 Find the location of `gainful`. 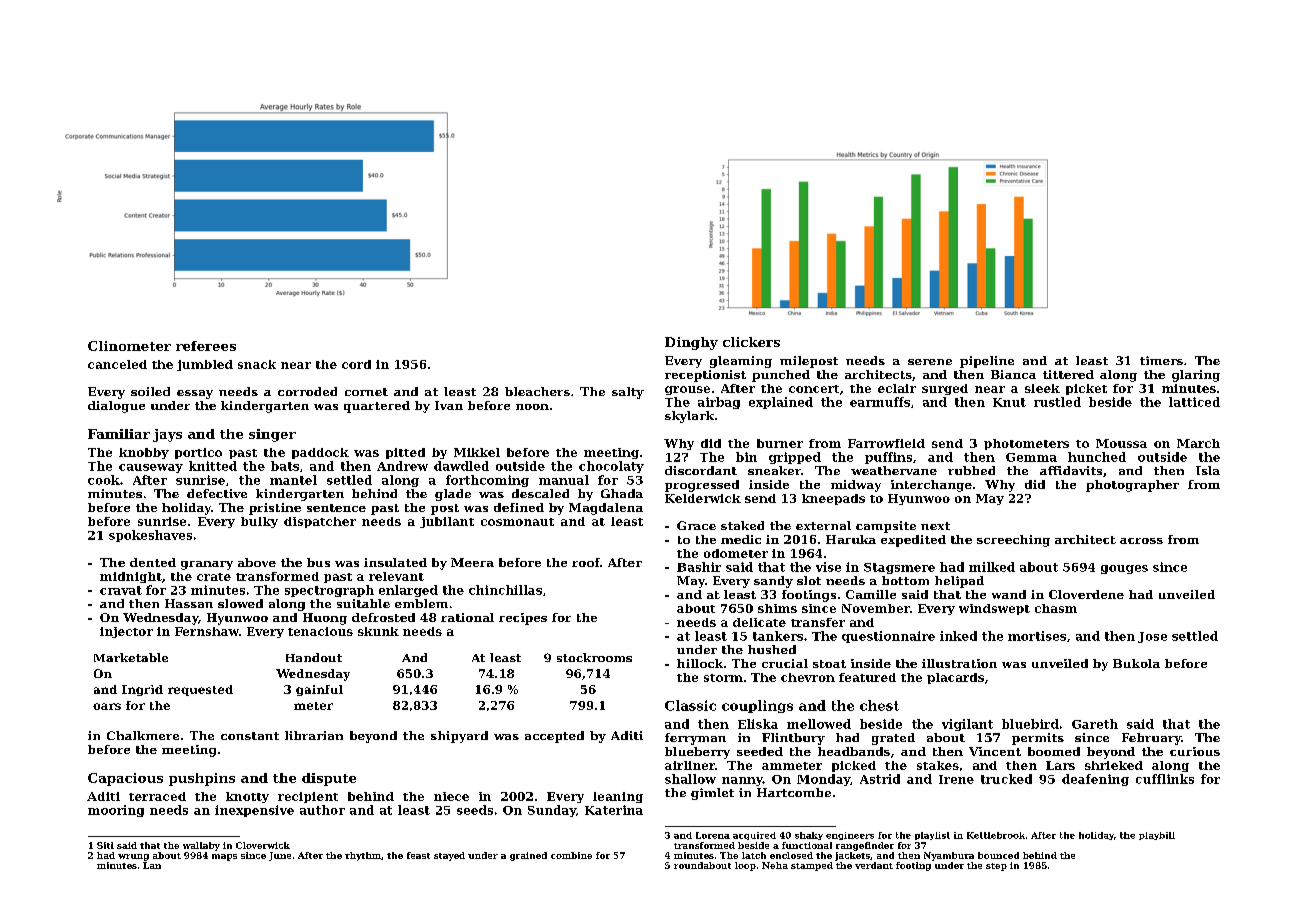

gainful is located at coordinates (319, 690).
